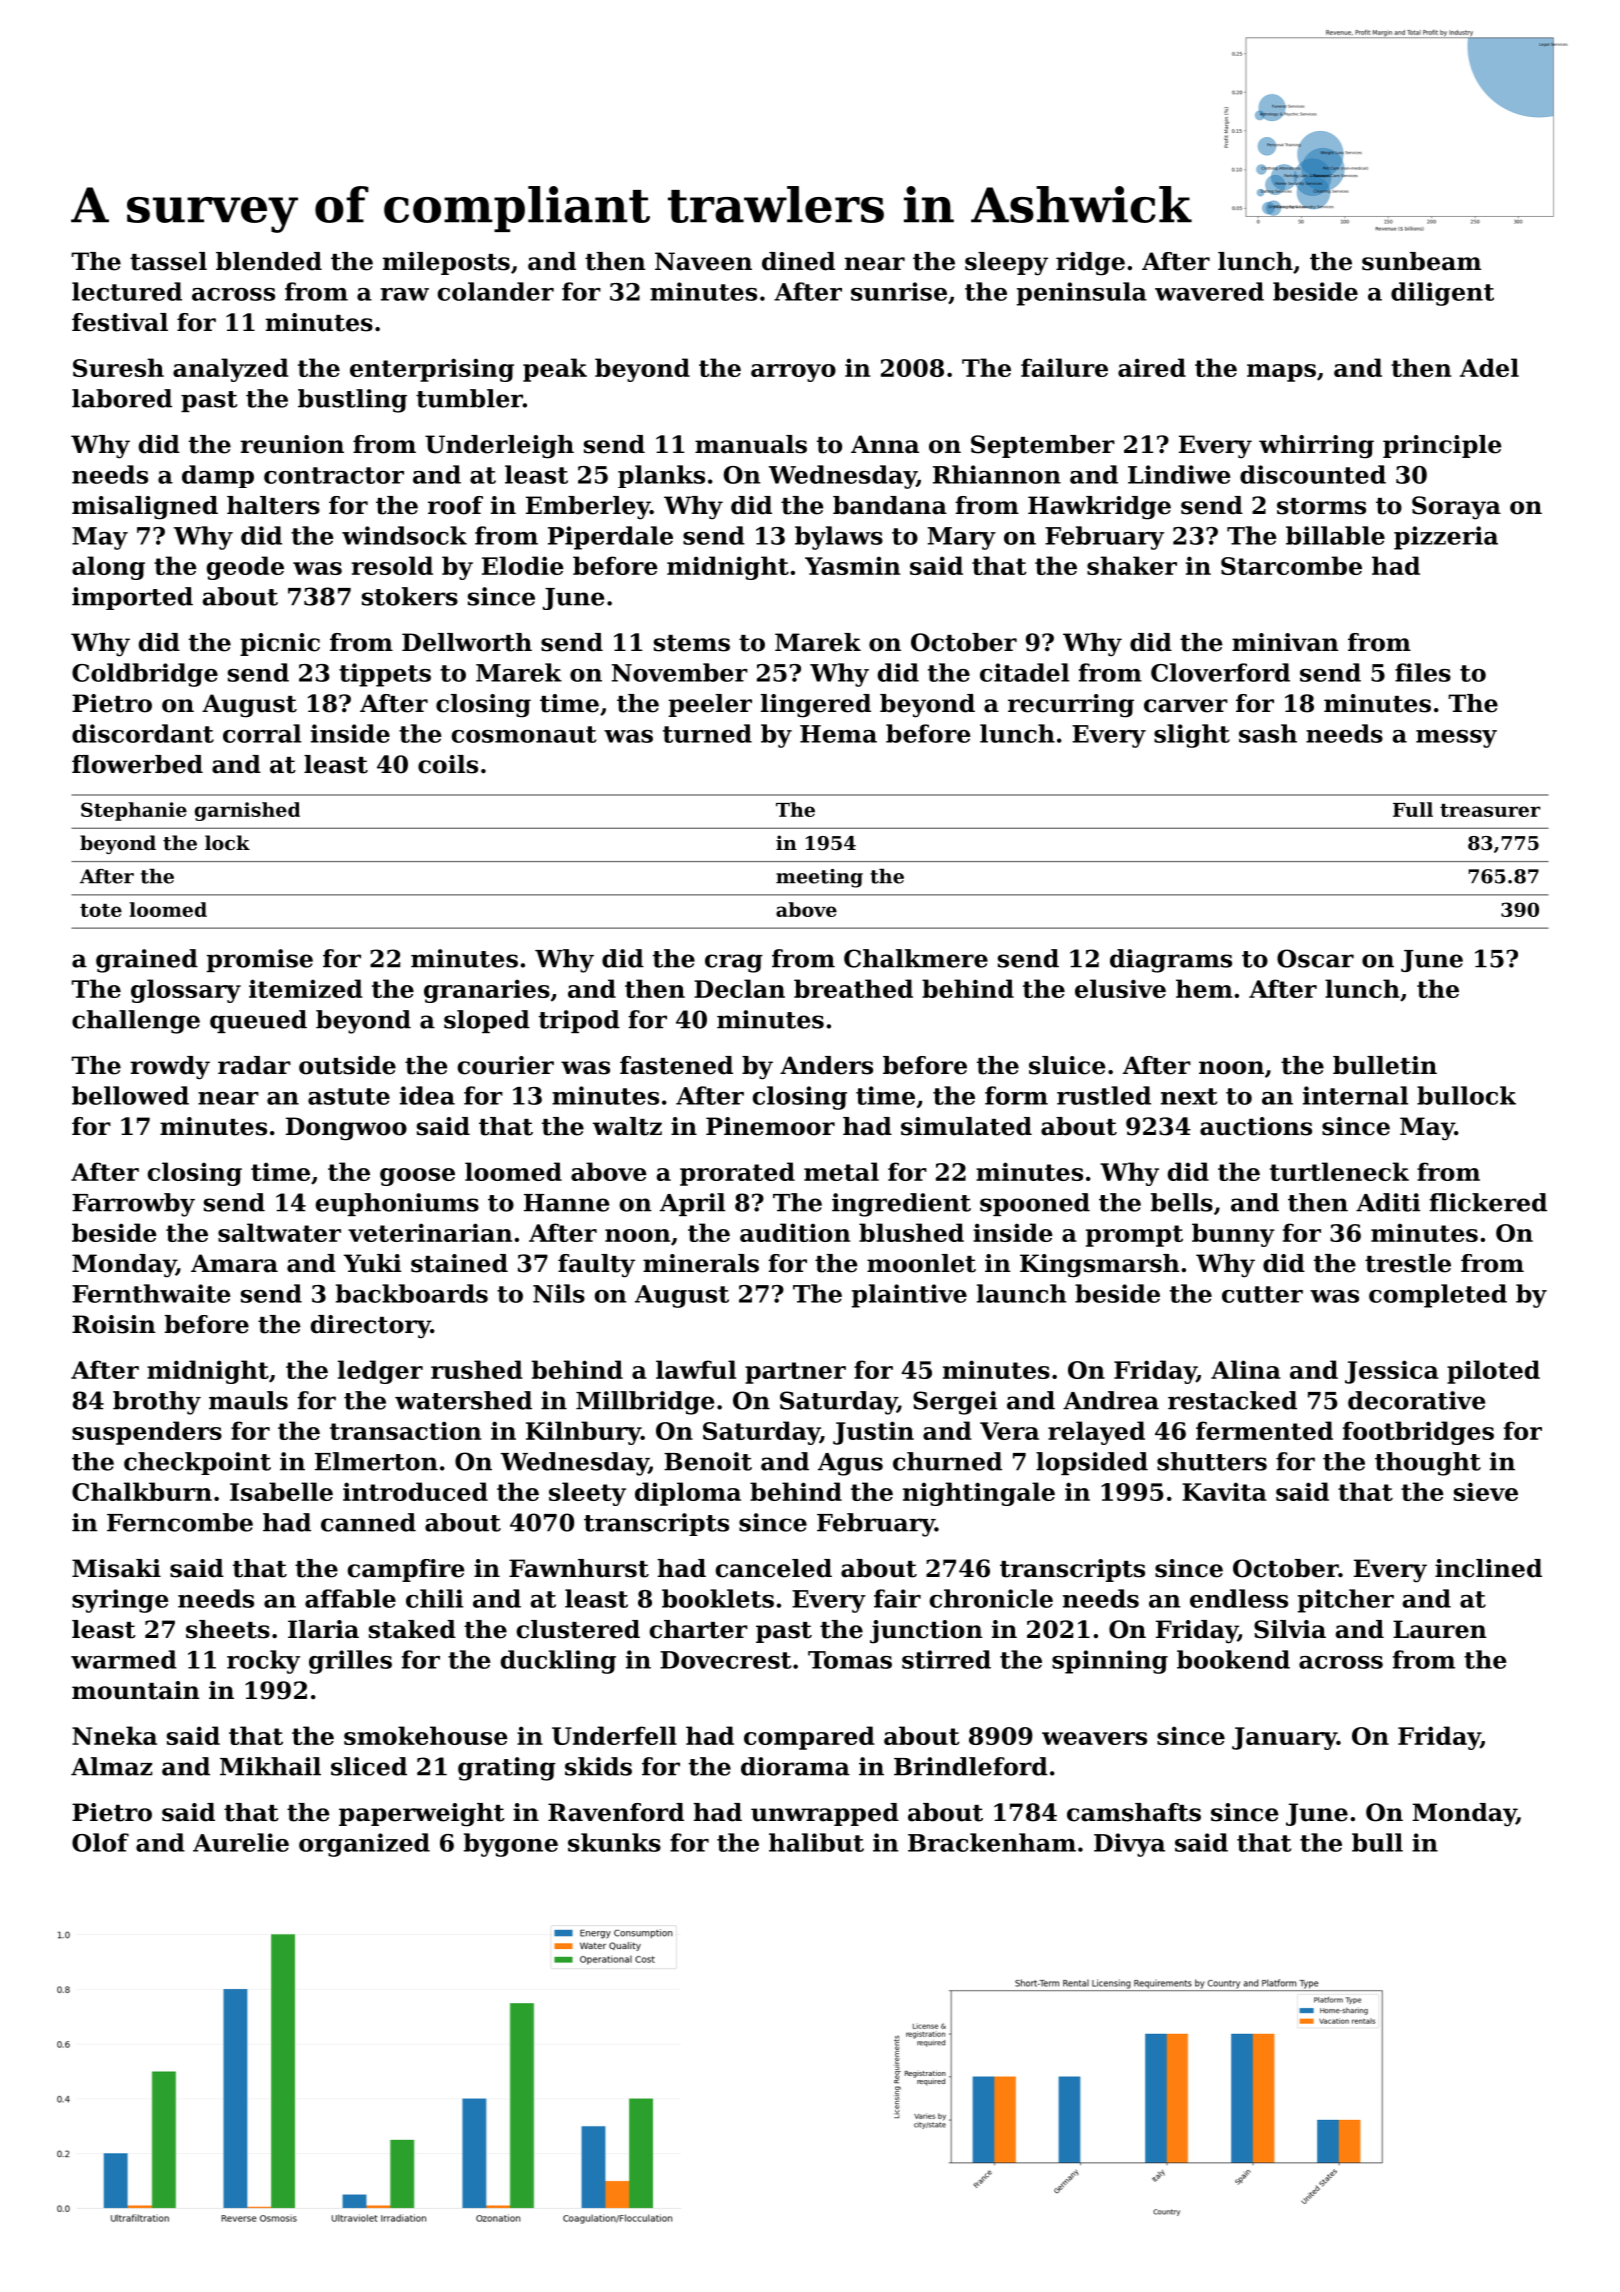  I want to click on bookend, so click(1233, 1659).
